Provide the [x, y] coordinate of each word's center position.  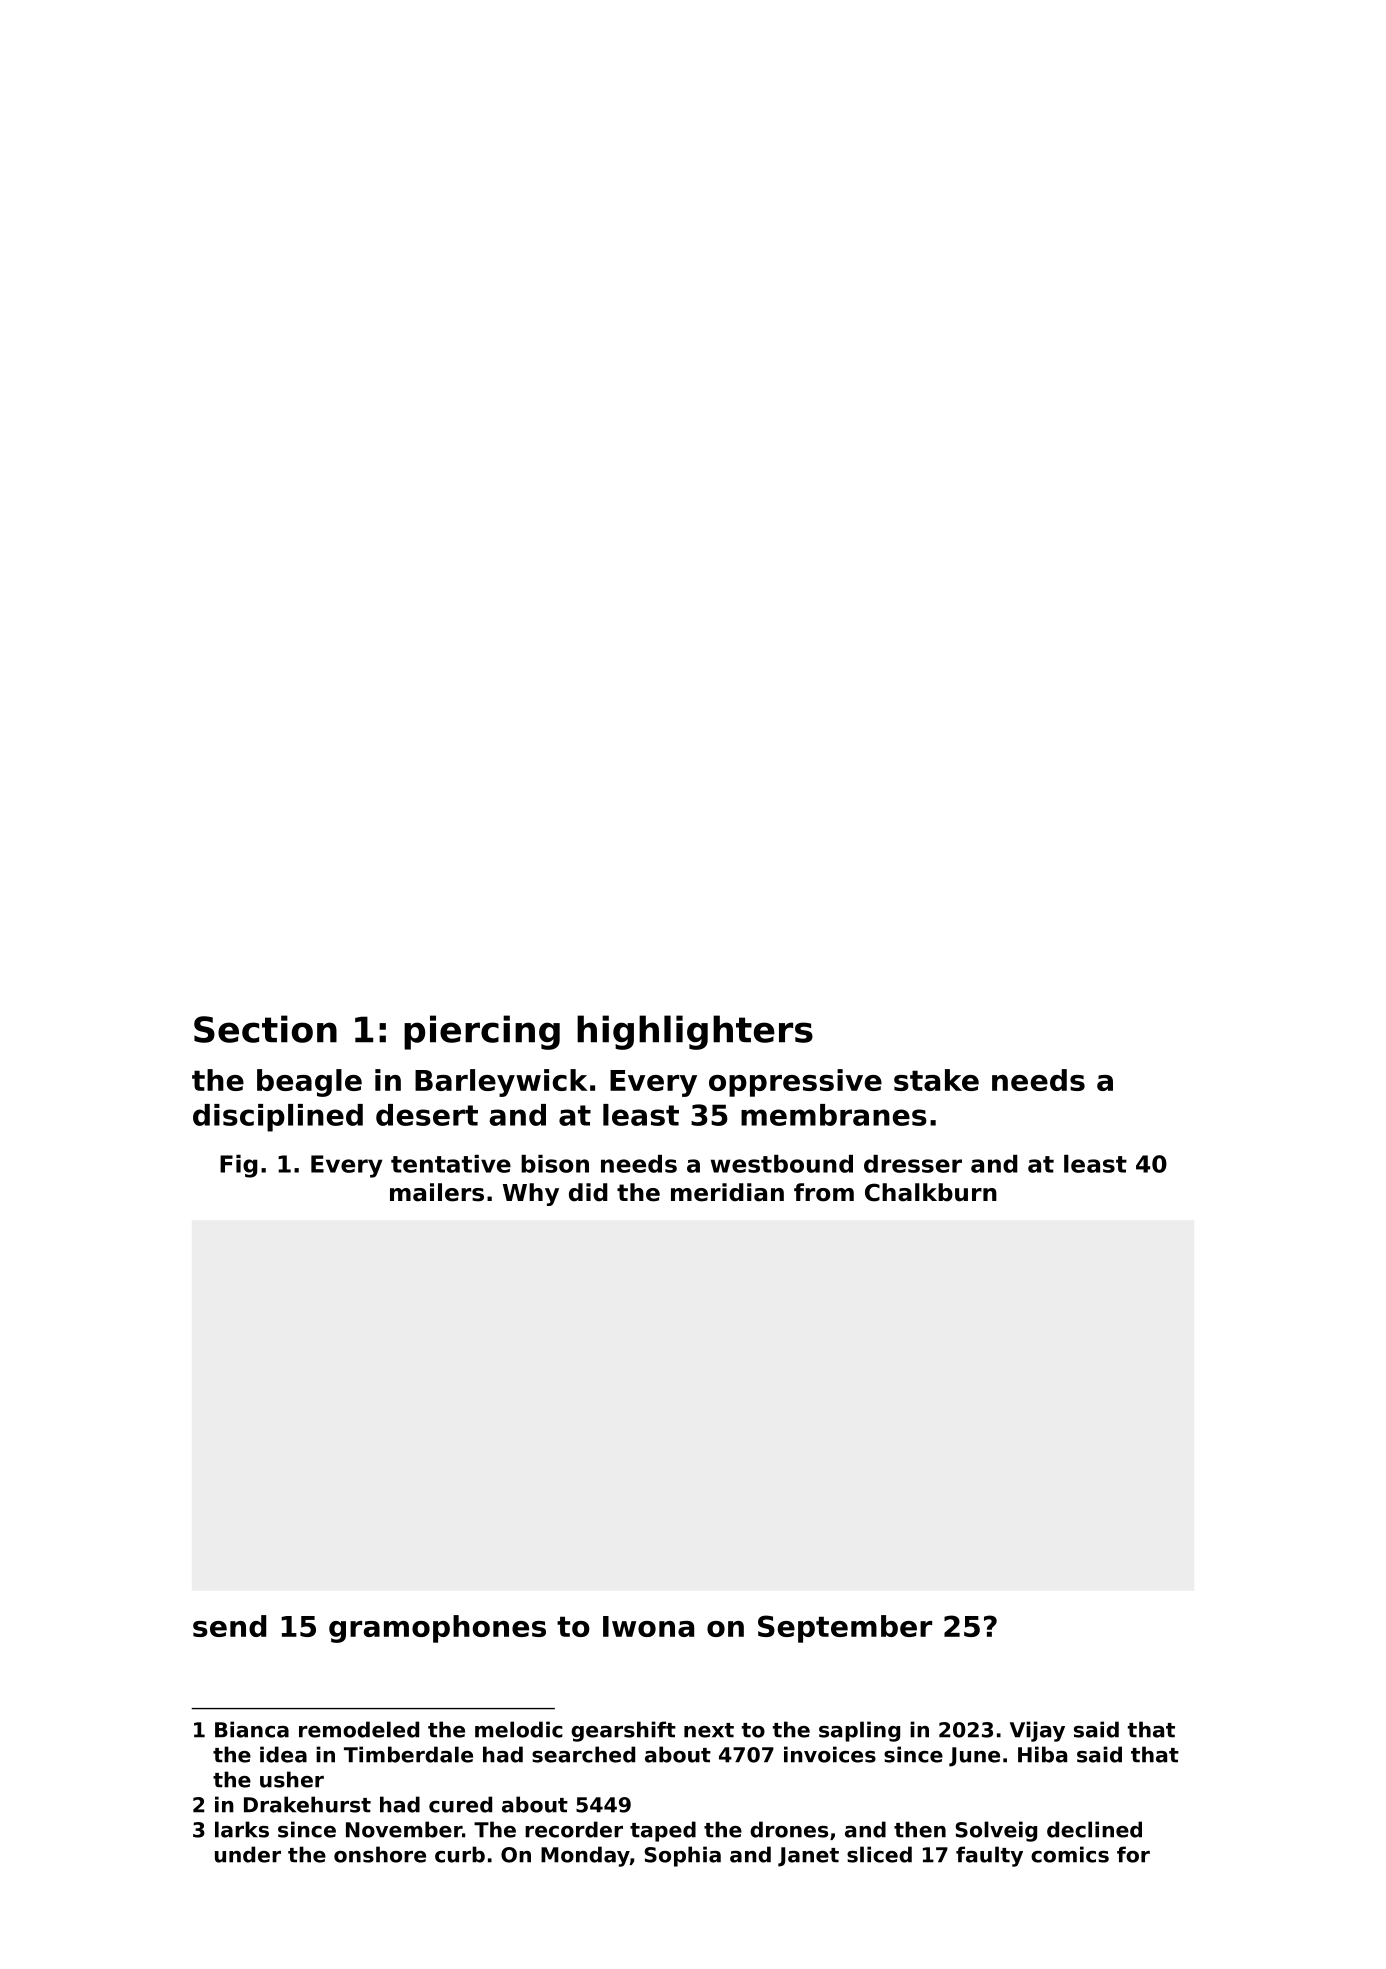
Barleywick [501, 1083]
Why [531, 1194]
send [229, 1626]
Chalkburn [931, 1192]
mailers [437, 1192]
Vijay [1037, 1731]
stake [936, 1080]
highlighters [695, 1032]
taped [663, 1831]
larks [242, 1829]
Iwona [648, 1626]
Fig [239, 1166]
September [845, 1629]
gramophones [437, 1629]
